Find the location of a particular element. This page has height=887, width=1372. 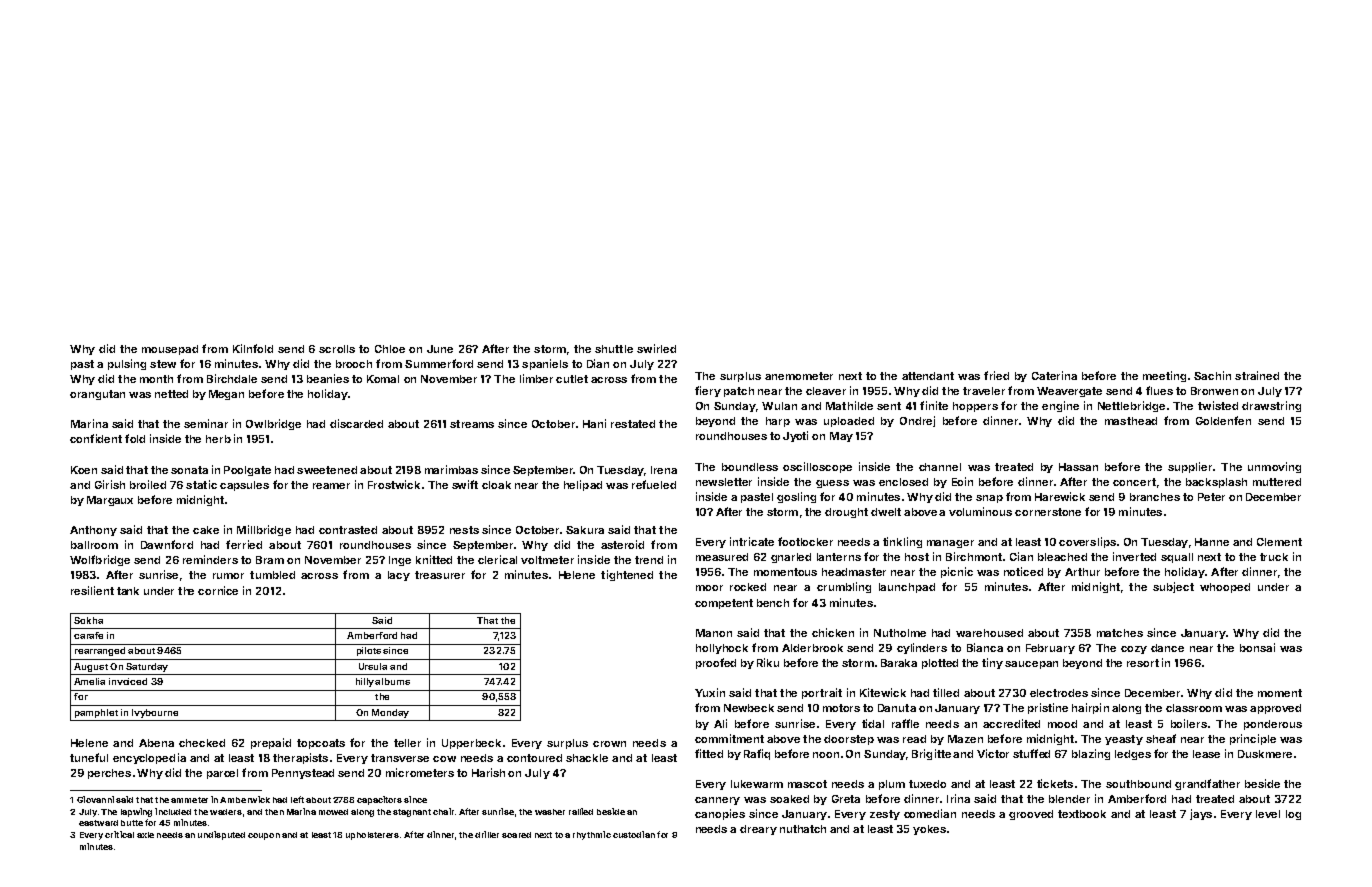

whooped is located at coordinates (1225, 588).
